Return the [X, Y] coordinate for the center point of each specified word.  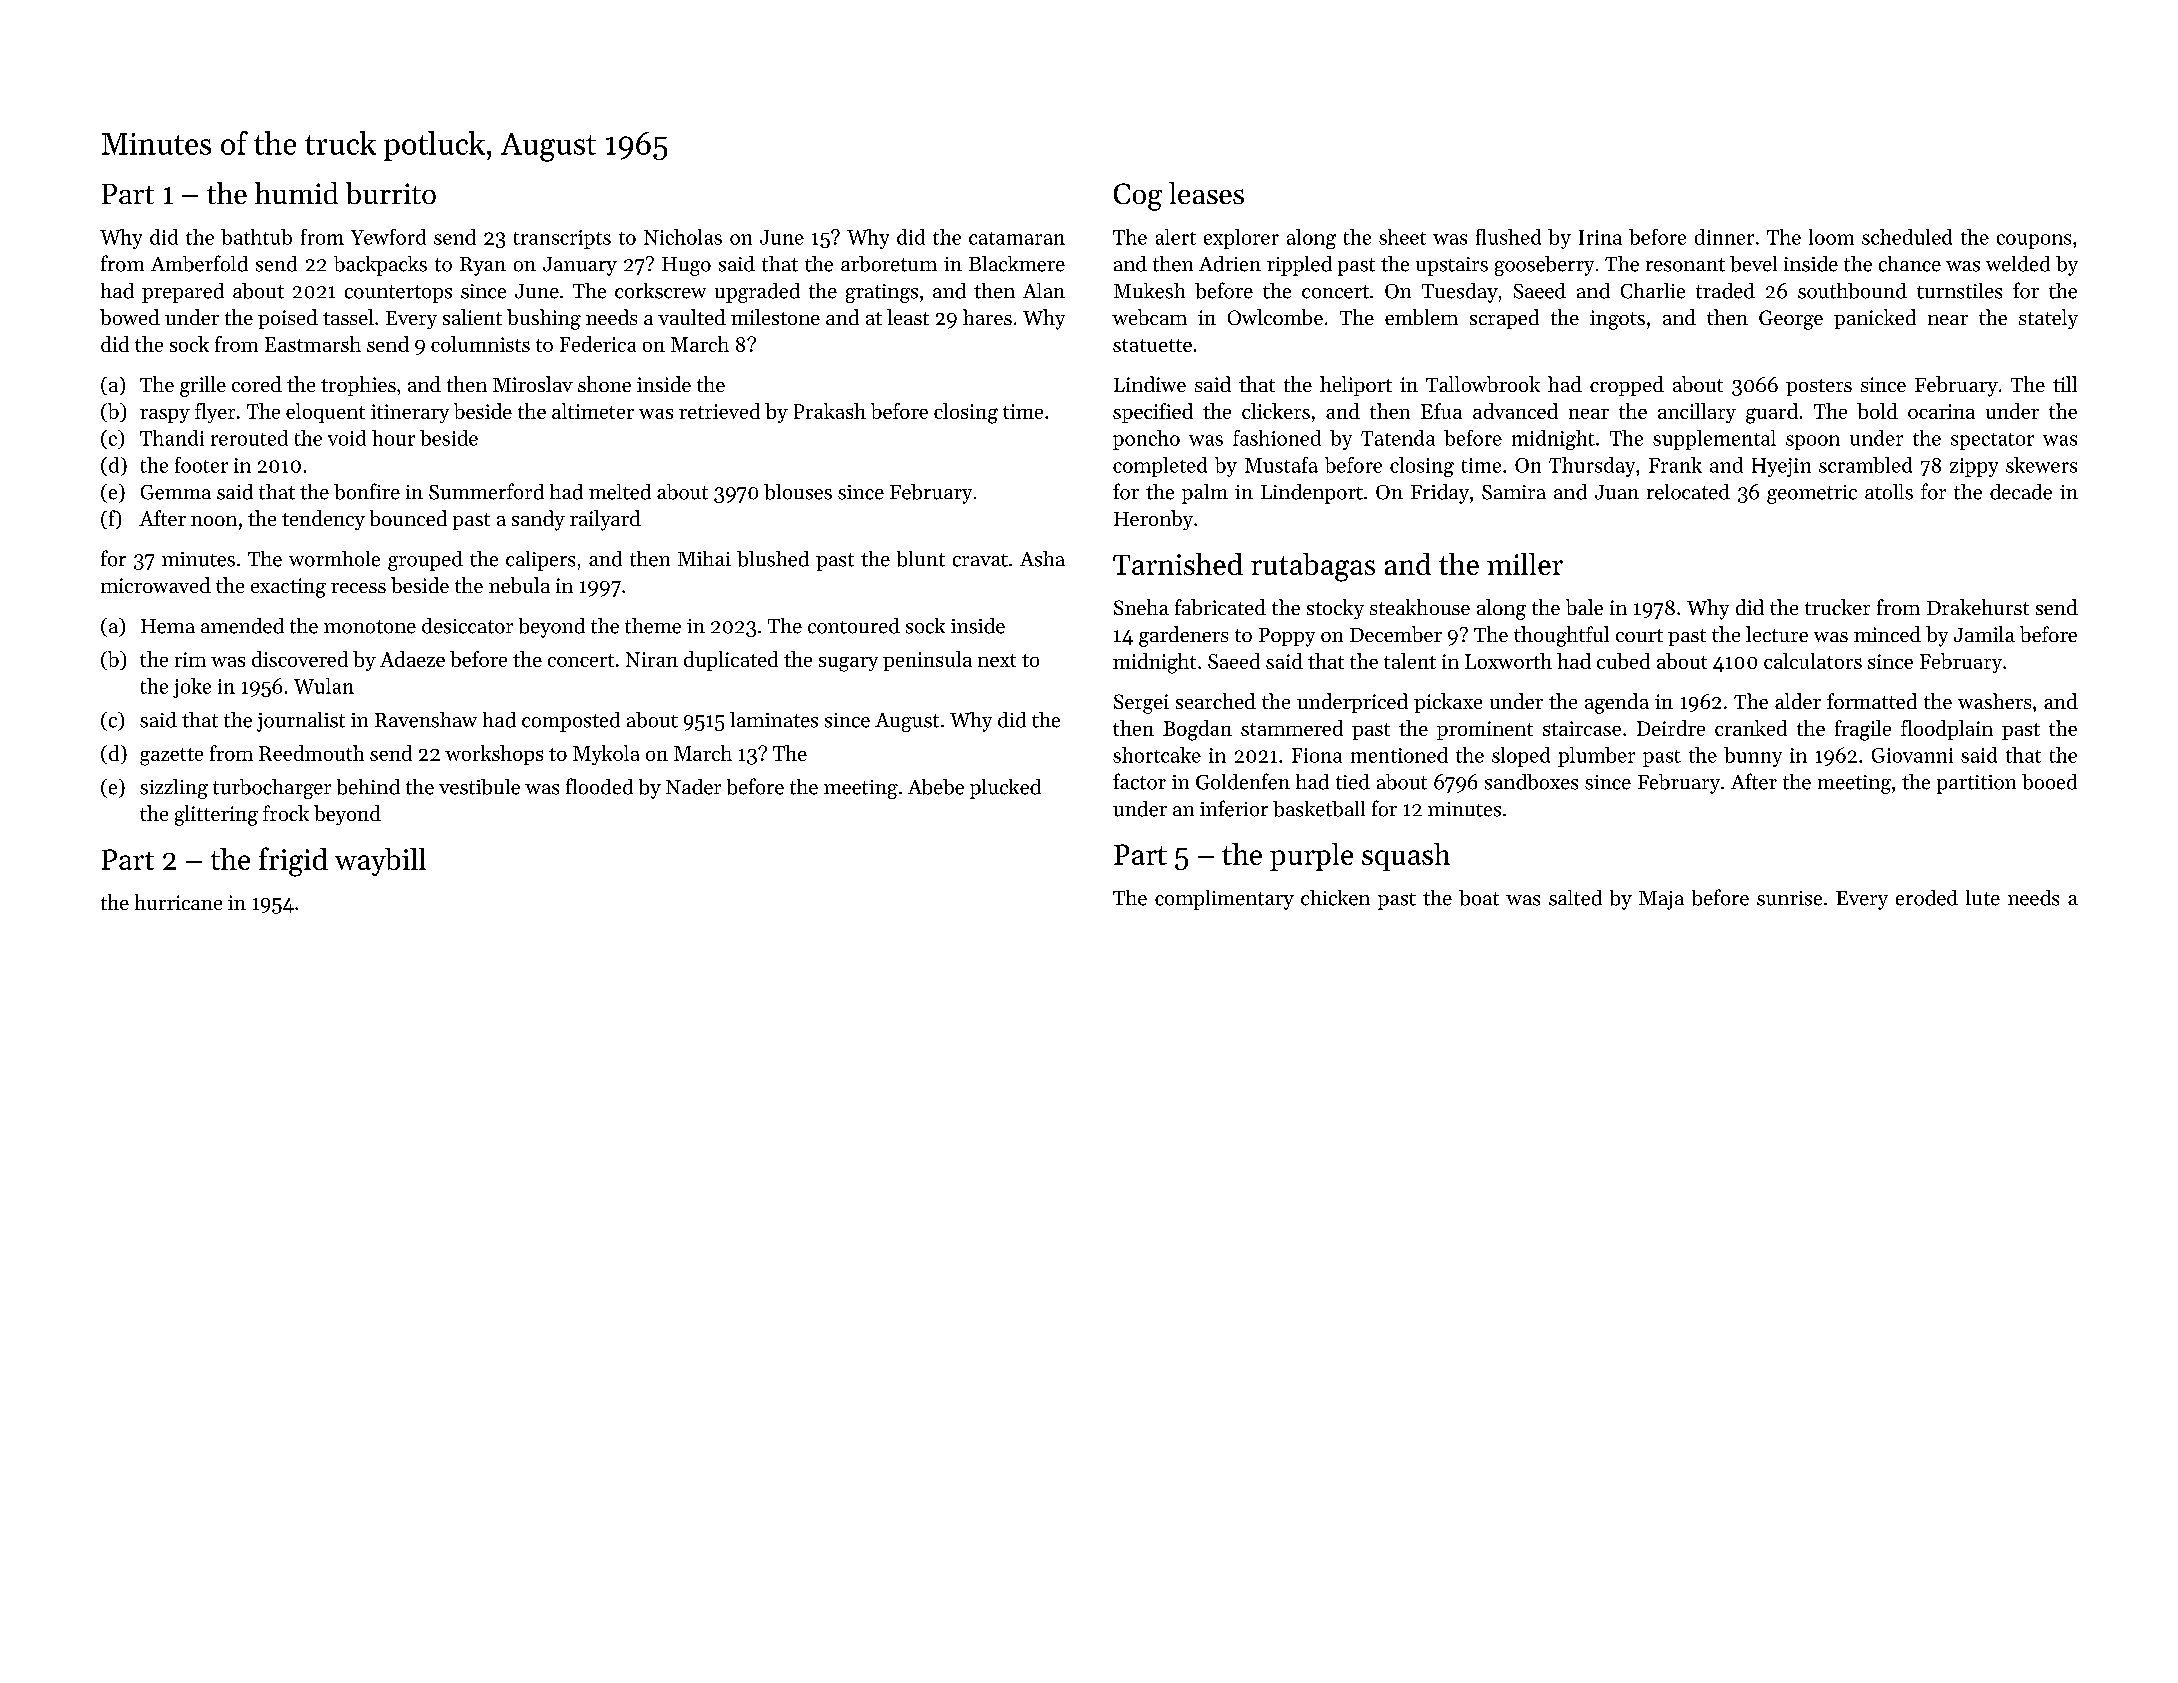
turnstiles [1959, 291]
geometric [1812, 494]
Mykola [606, 755]
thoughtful [1561, 636]
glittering [216, 815]
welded [2018, 264]
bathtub [256, 237]
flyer [215, 413]
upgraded [757, 293]
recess [358, 588]
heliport [1356, 386]
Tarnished [1178, 564]
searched [1216, 701]
